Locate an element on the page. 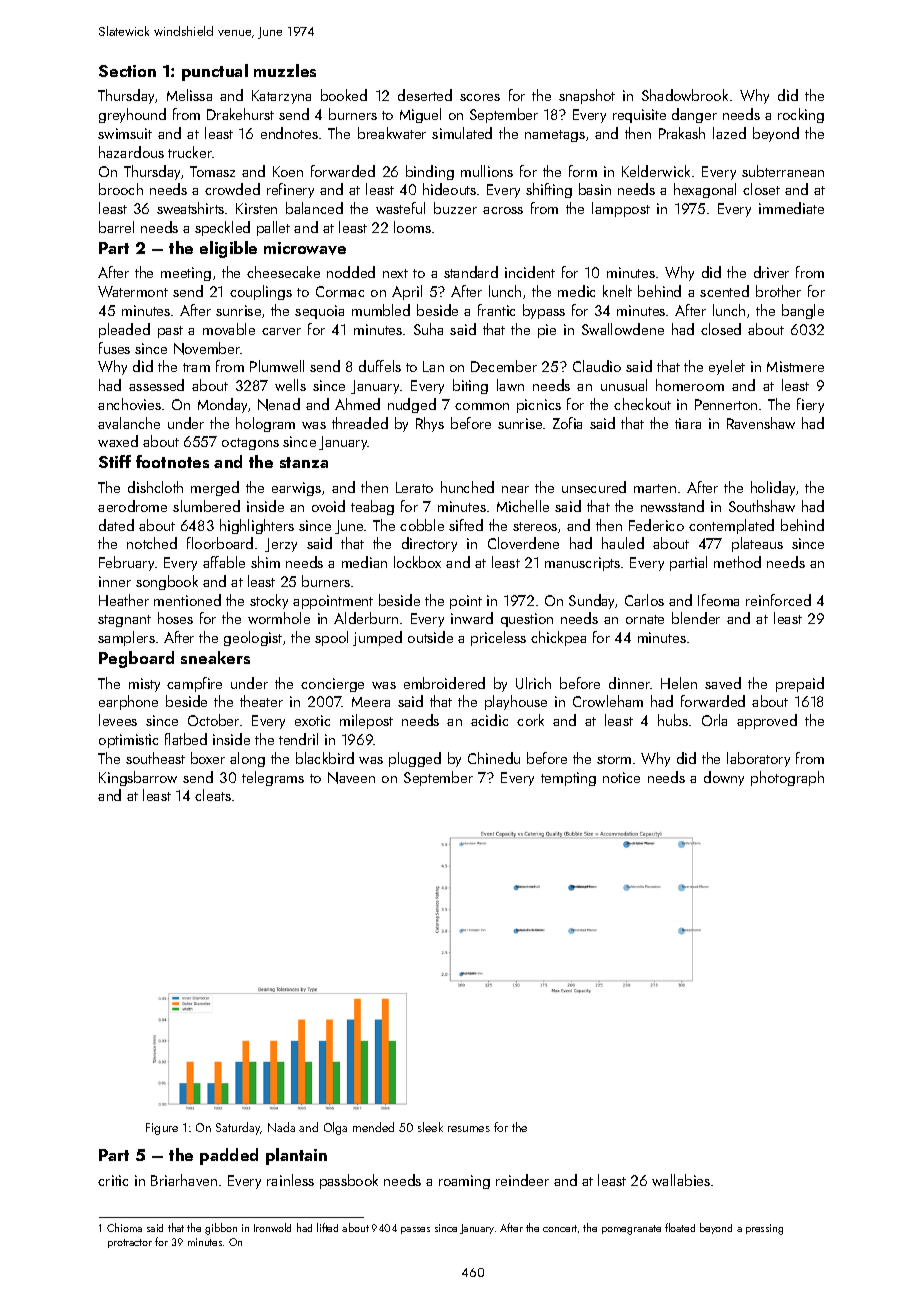 The image size is (924, 1308). Figure is located at coordinates (162, 1129).
